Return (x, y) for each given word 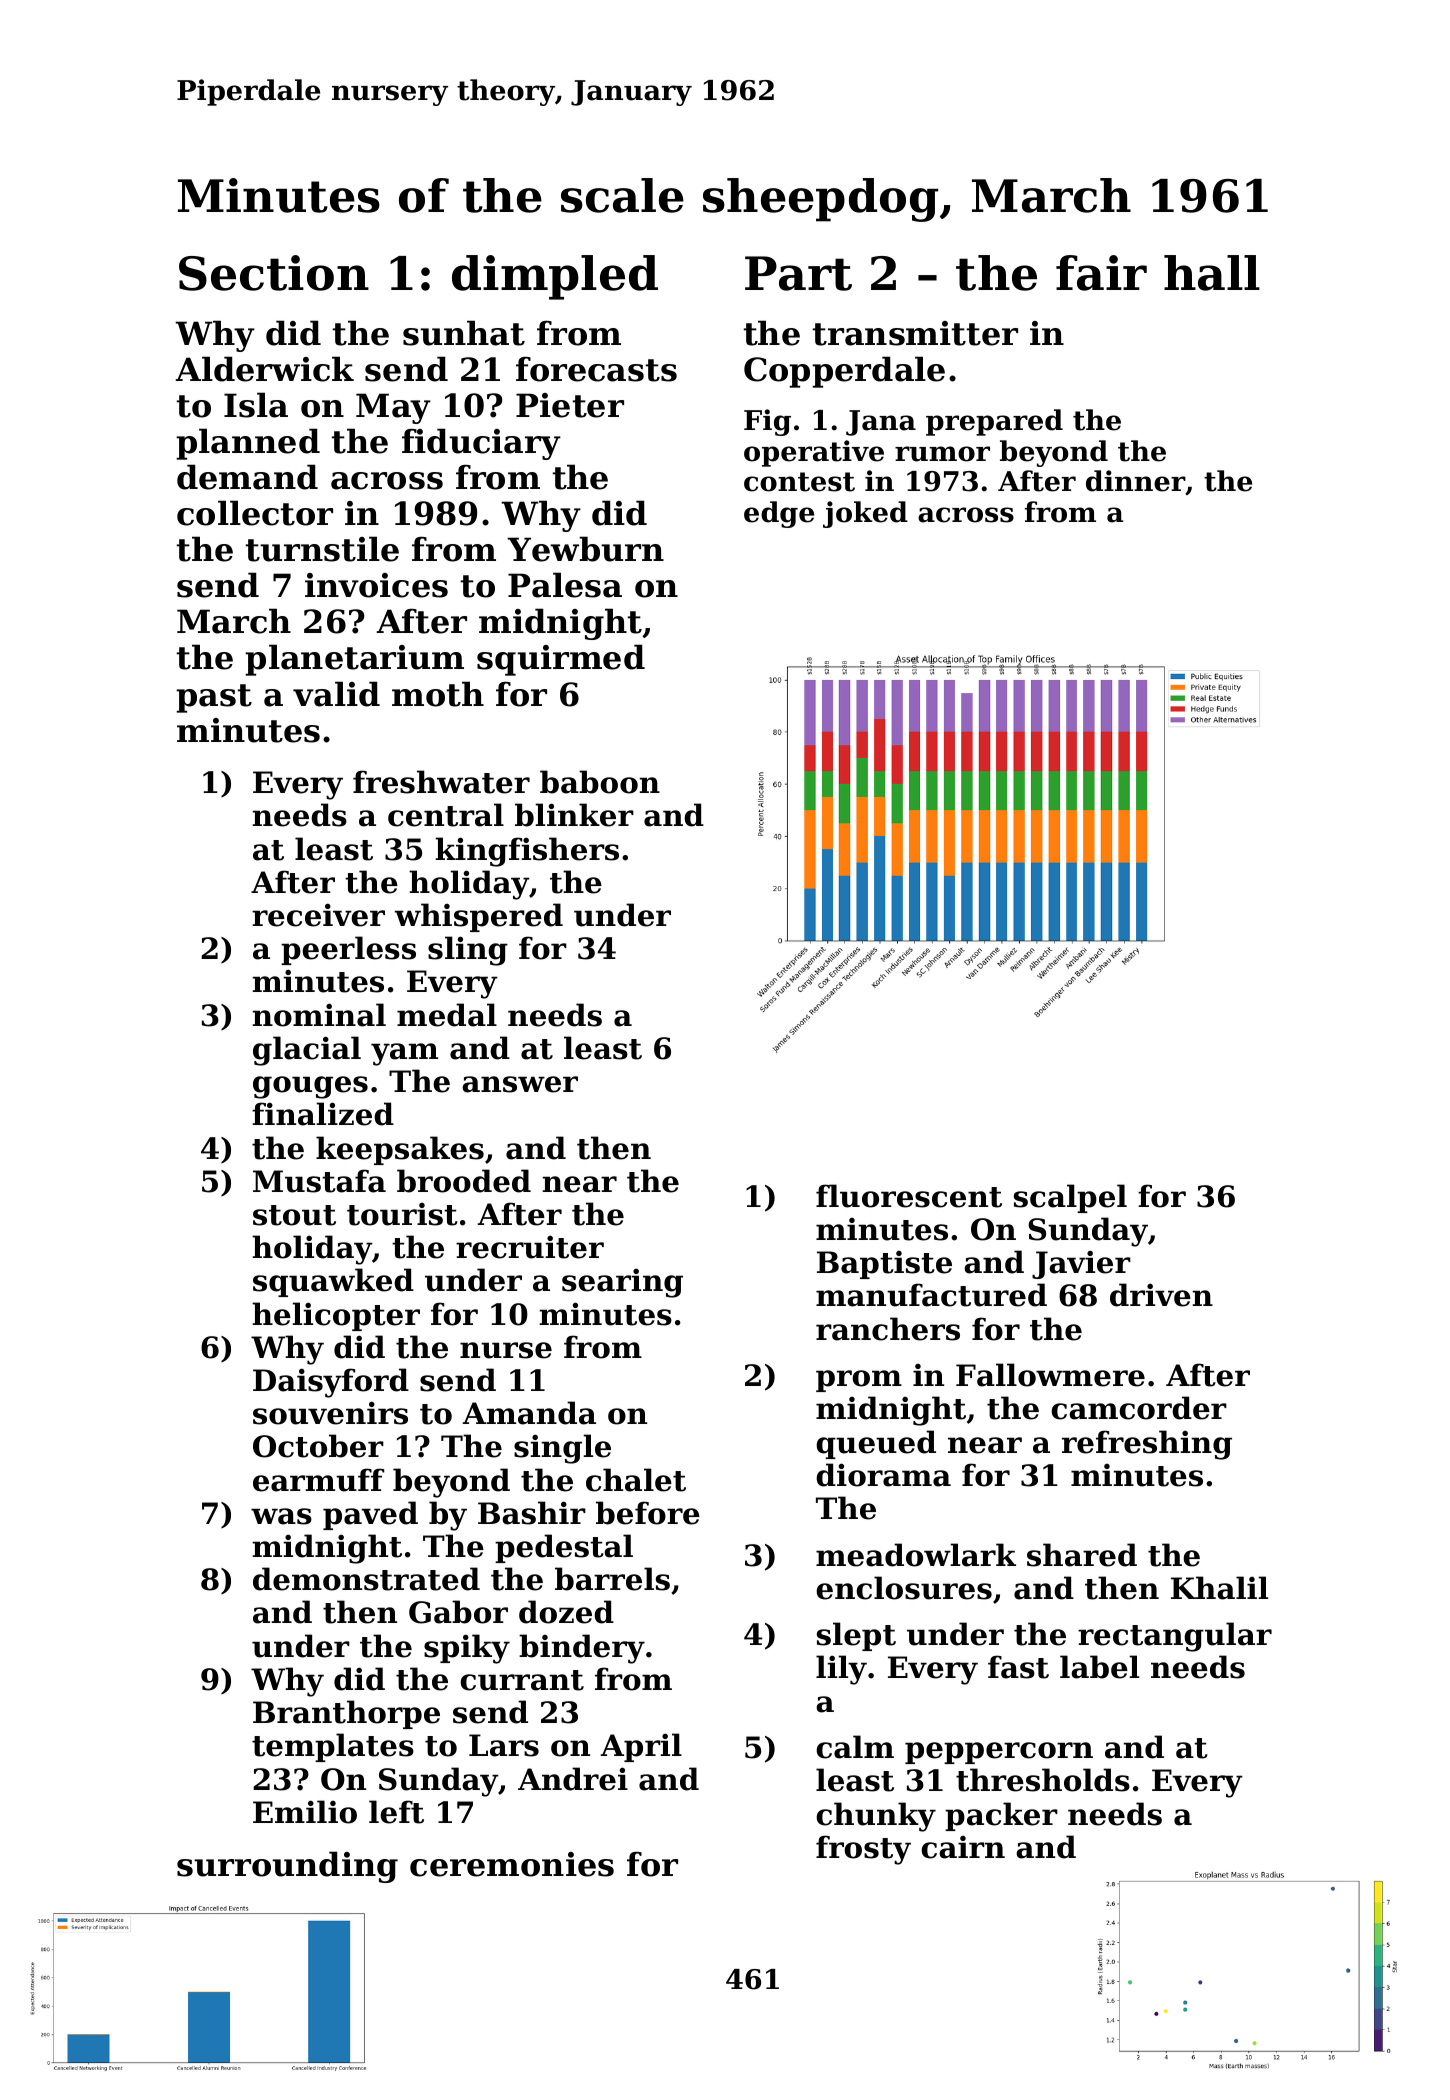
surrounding (287, 1867)
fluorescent (909, 1196)
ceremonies (512, 1864)
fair (1101, 273)
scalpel (1070, 1198)
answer (520, 1084)
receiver (318, 915)
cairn (963, 1847)
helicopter (336, 1316)
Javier (1081, 1264)
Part (798, 273)
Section (274, 273)
